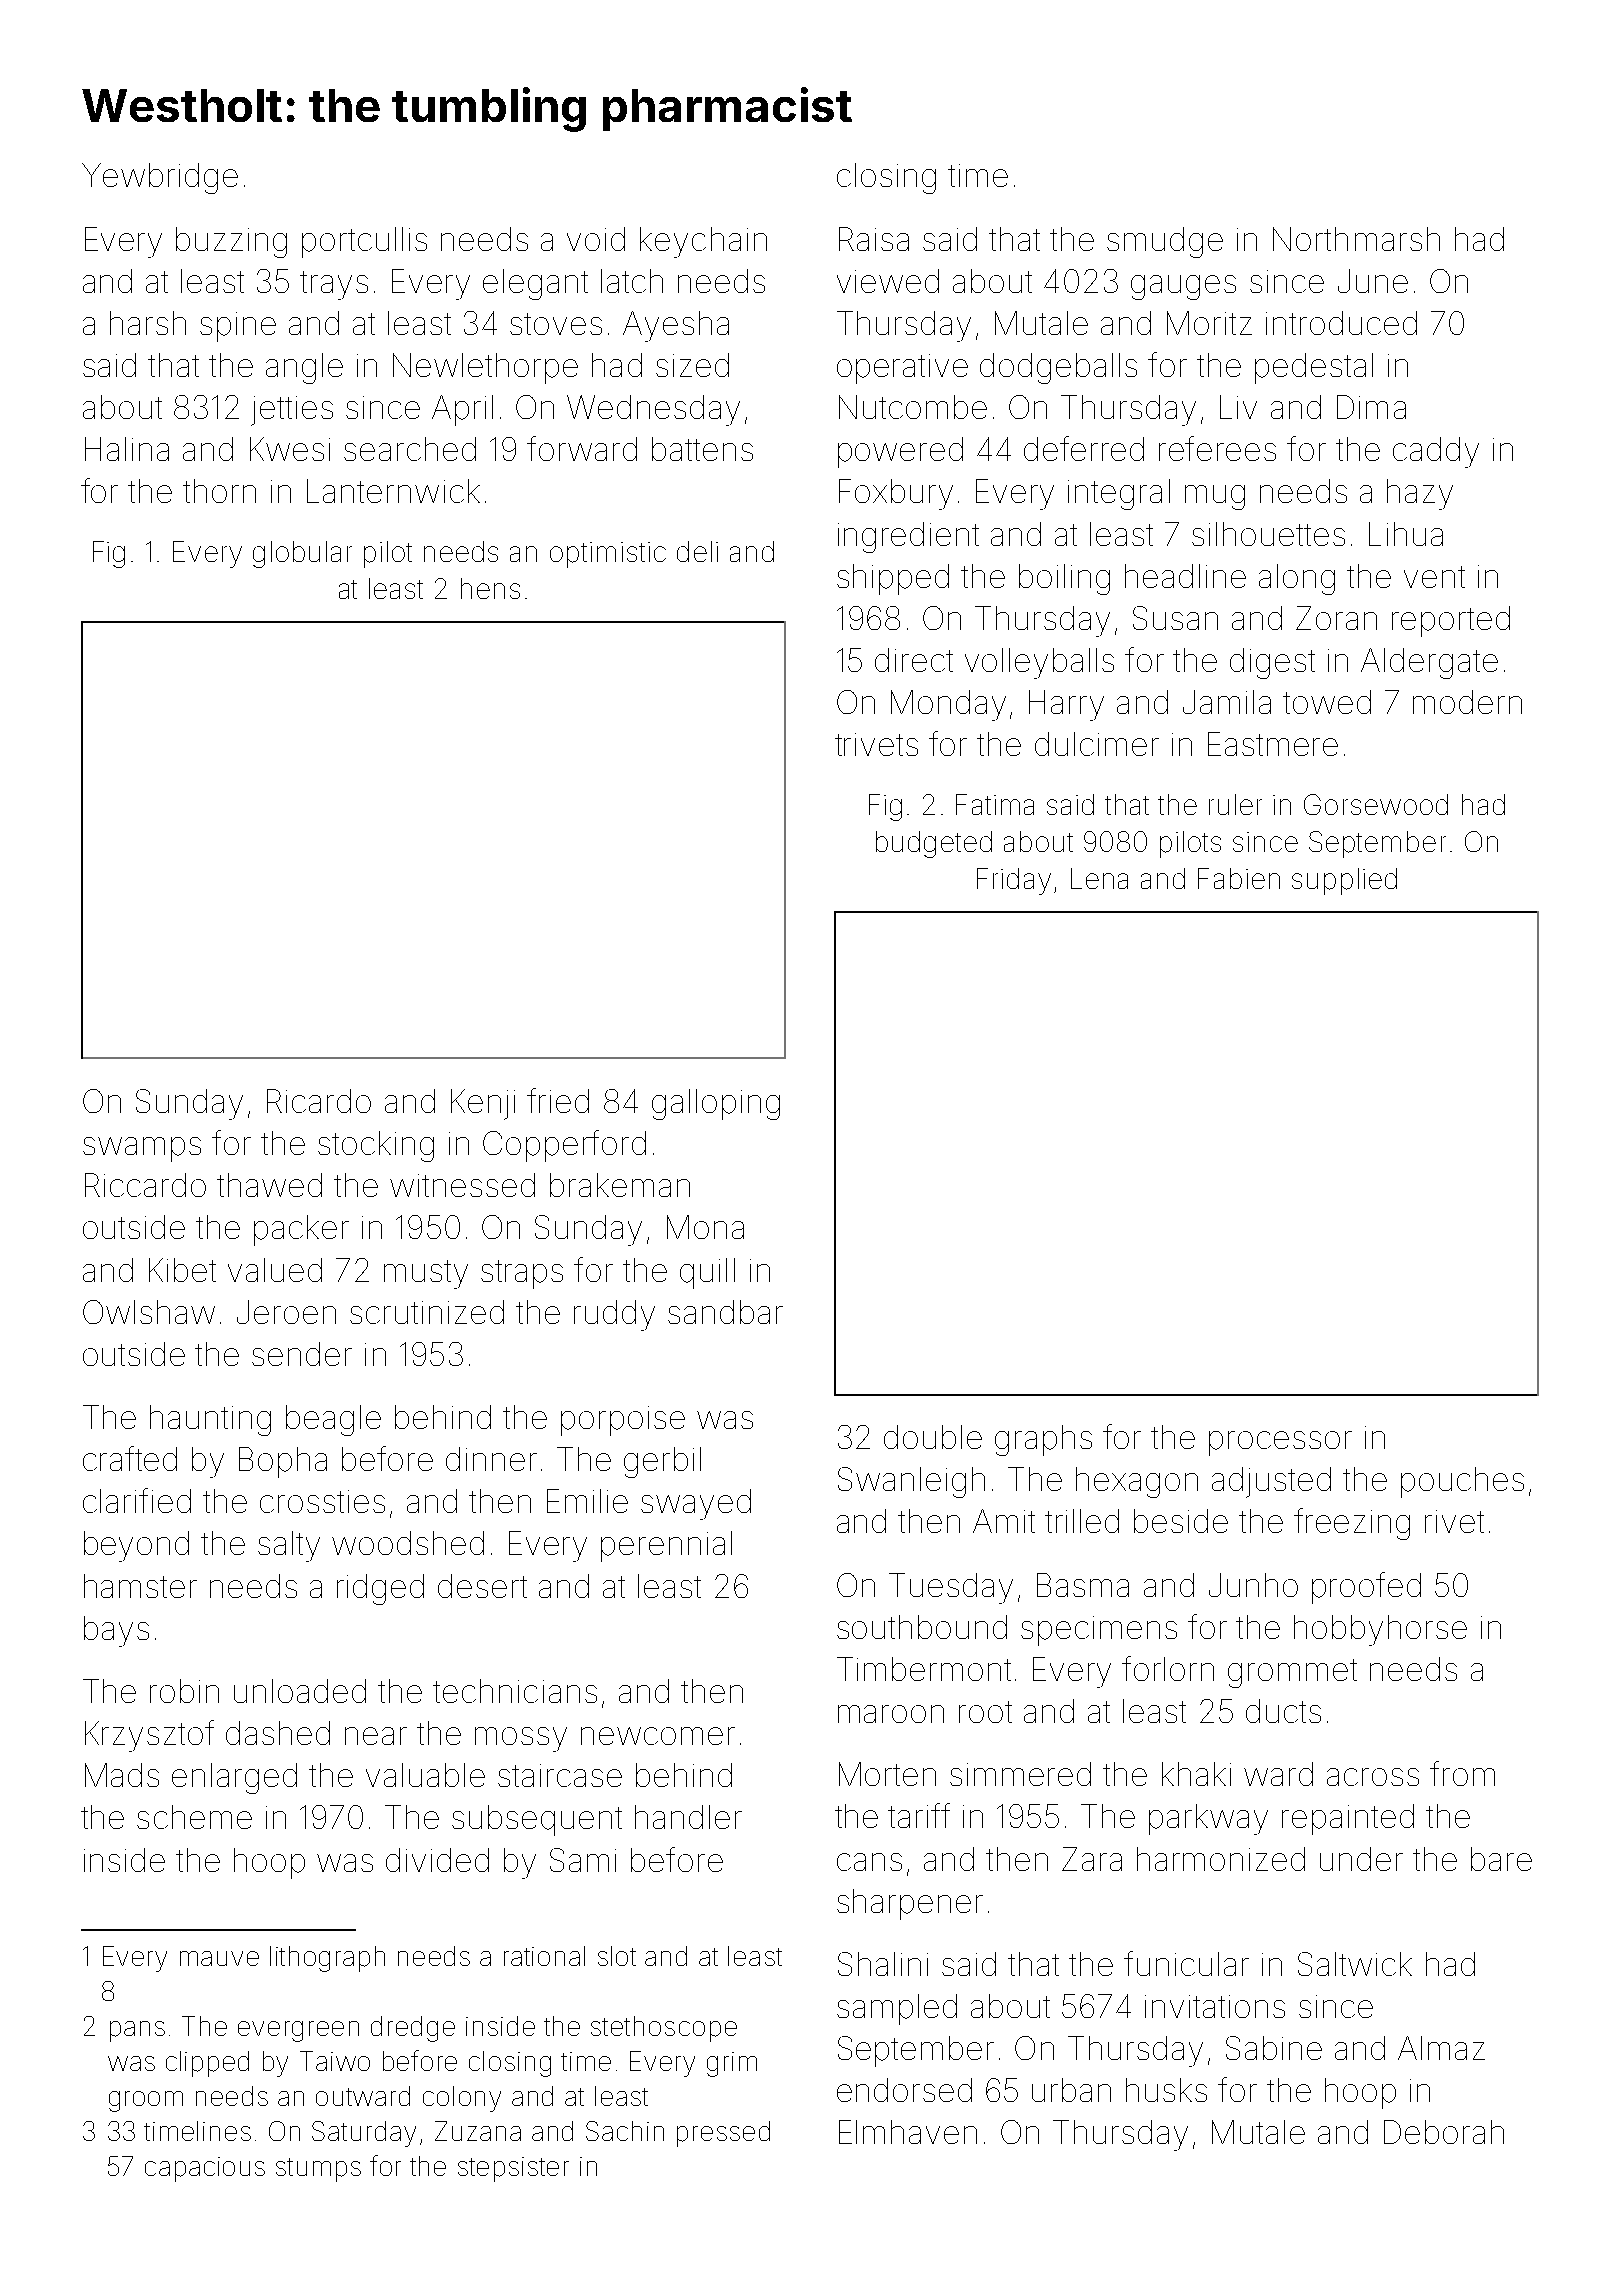 The image size is (1620, 2292). I want to click on Mona, so click(705, 1227).
